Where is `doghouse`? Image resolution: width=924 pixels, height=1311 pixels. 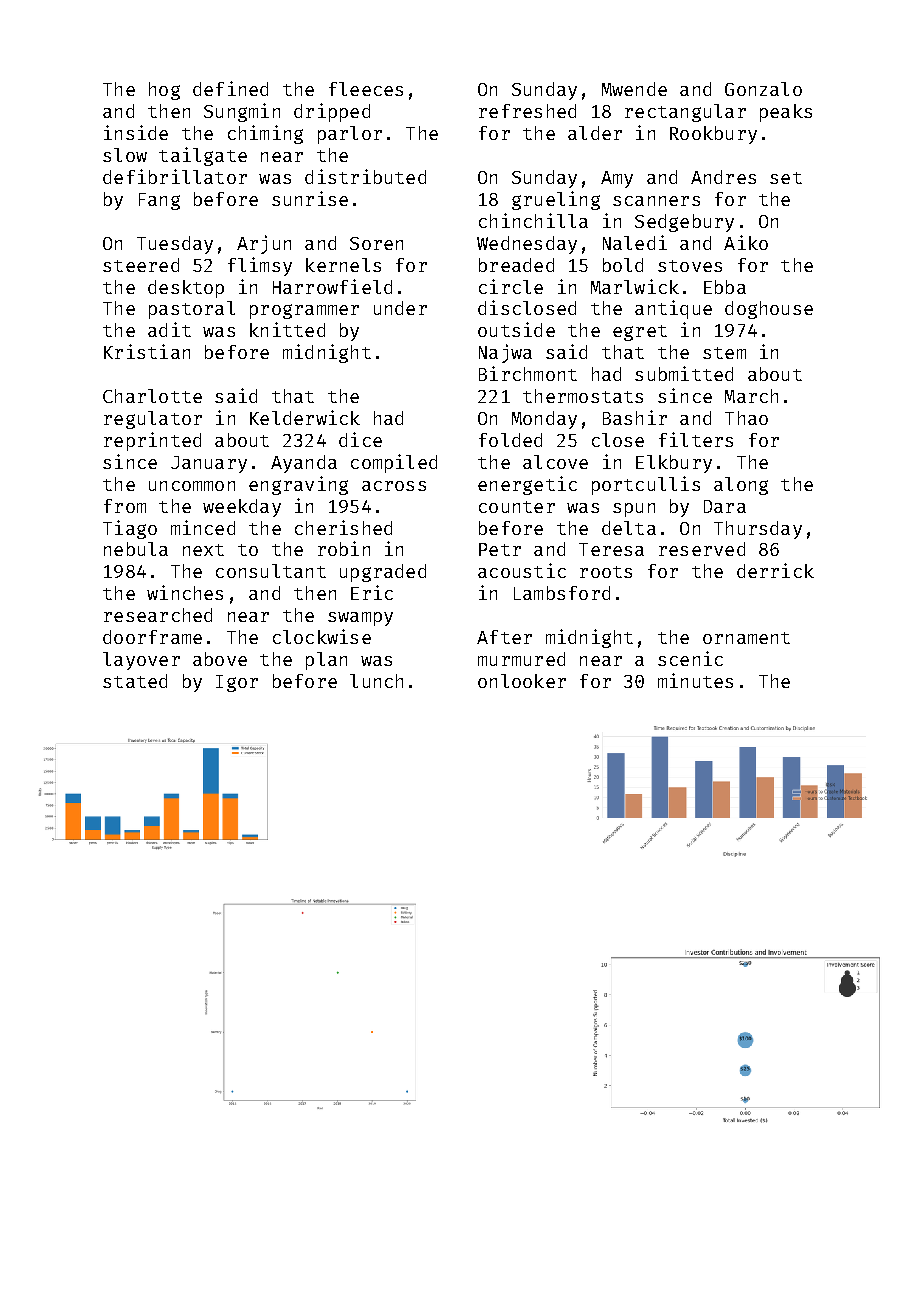
doghouse is located at coordinates (769, 310).
